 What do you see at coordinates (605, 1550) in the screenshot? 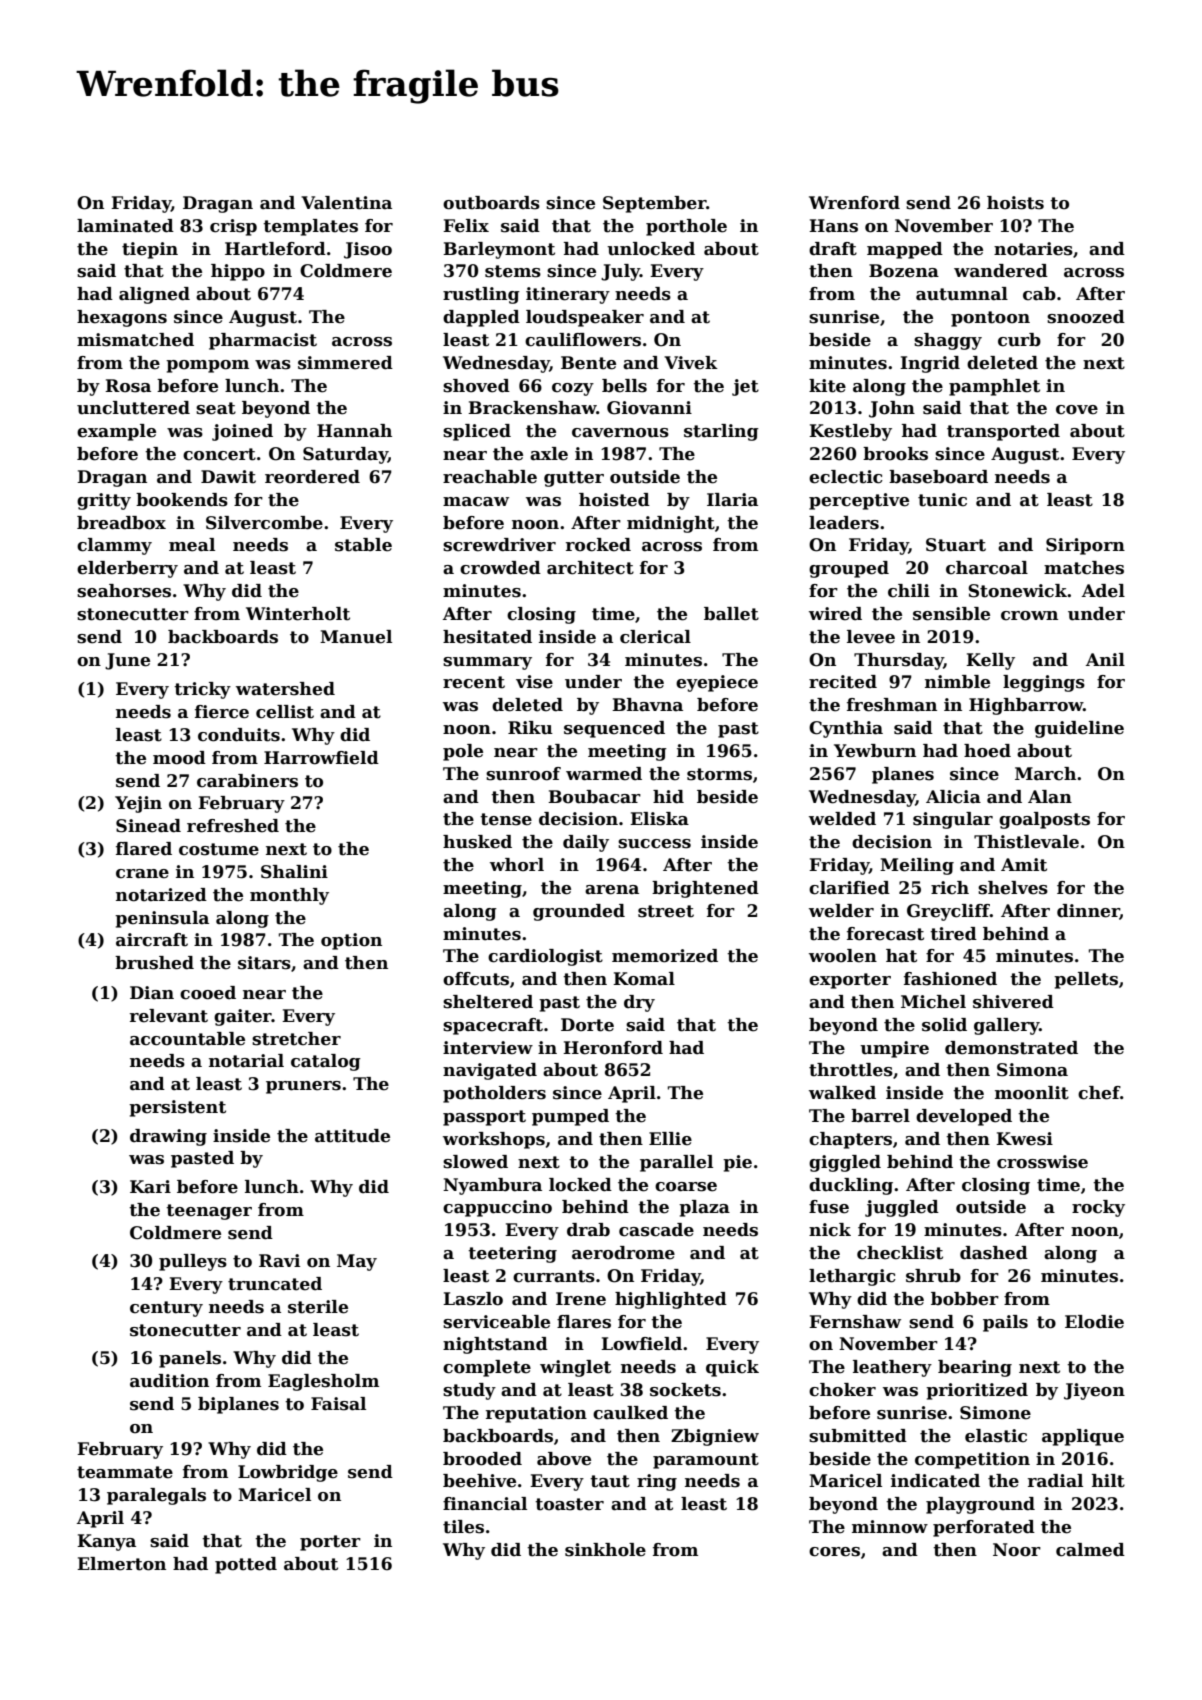
I see `sinkhole` at bounding box center [605, 1550].
